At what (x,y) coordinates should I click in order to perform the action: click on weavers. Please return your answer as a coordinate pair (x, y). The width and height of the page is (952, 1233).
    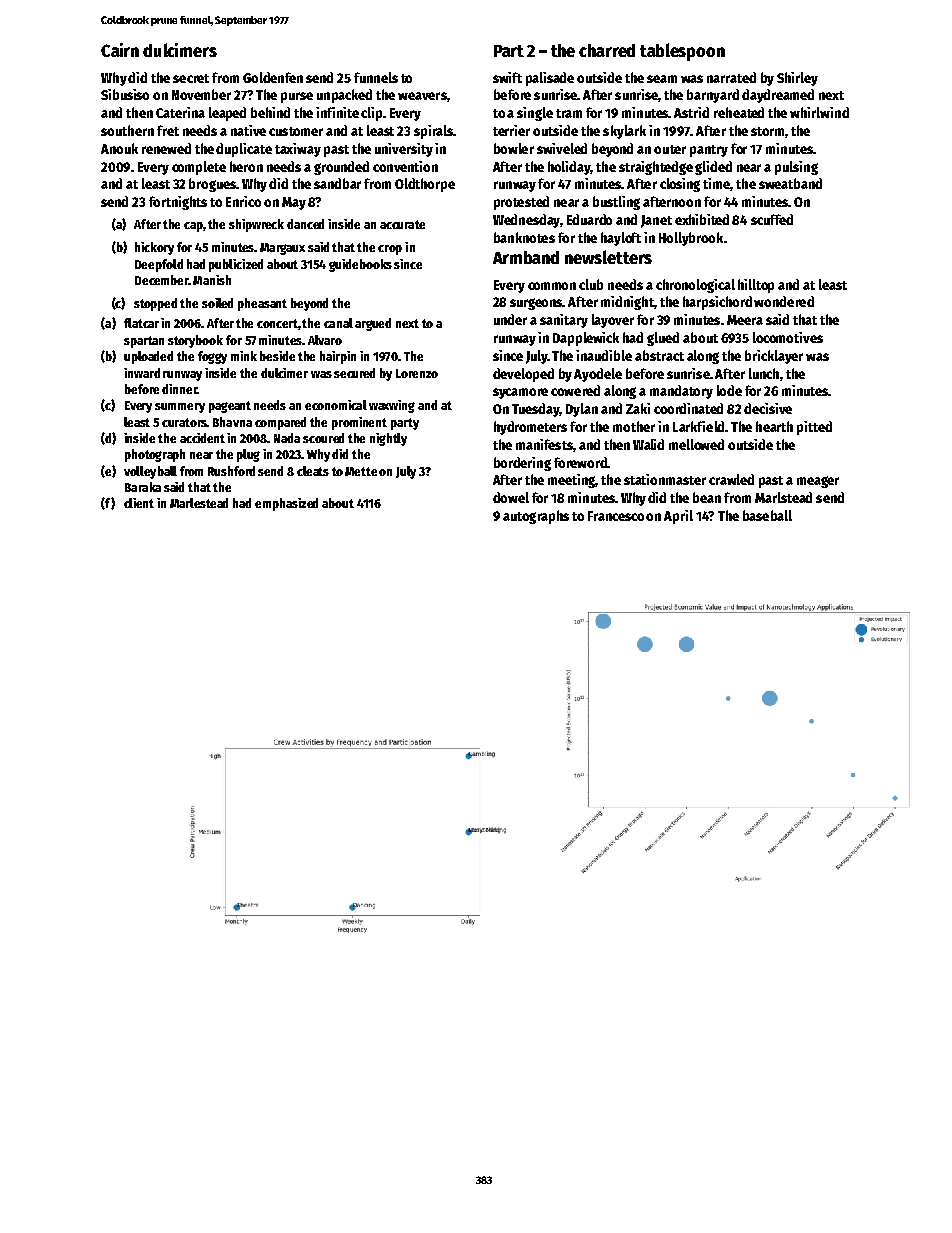
    Looking at the image, I should click on (422, 96).
